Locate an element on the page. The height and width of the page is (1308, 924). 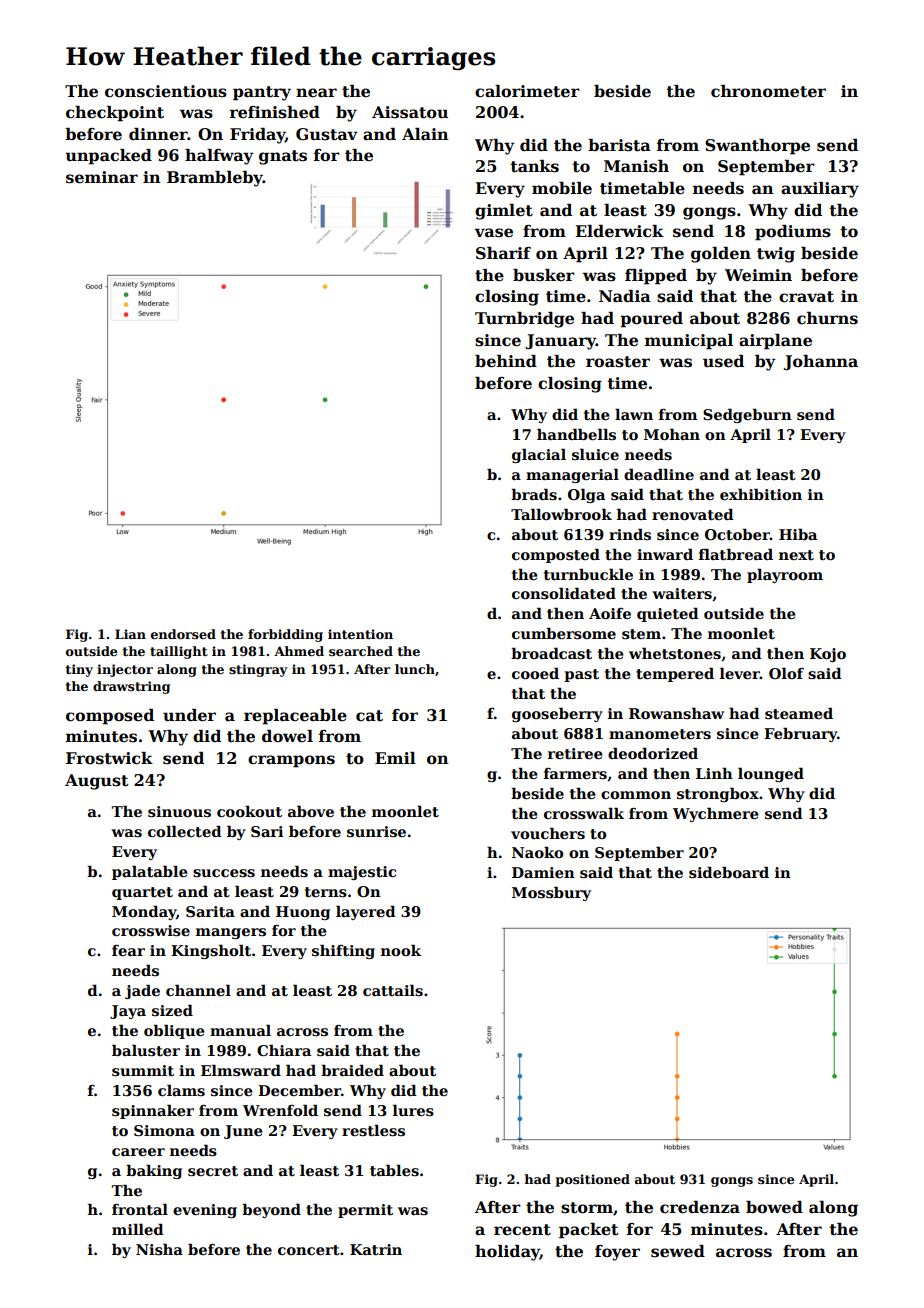
seminar is located at coordinates (102, 177).
